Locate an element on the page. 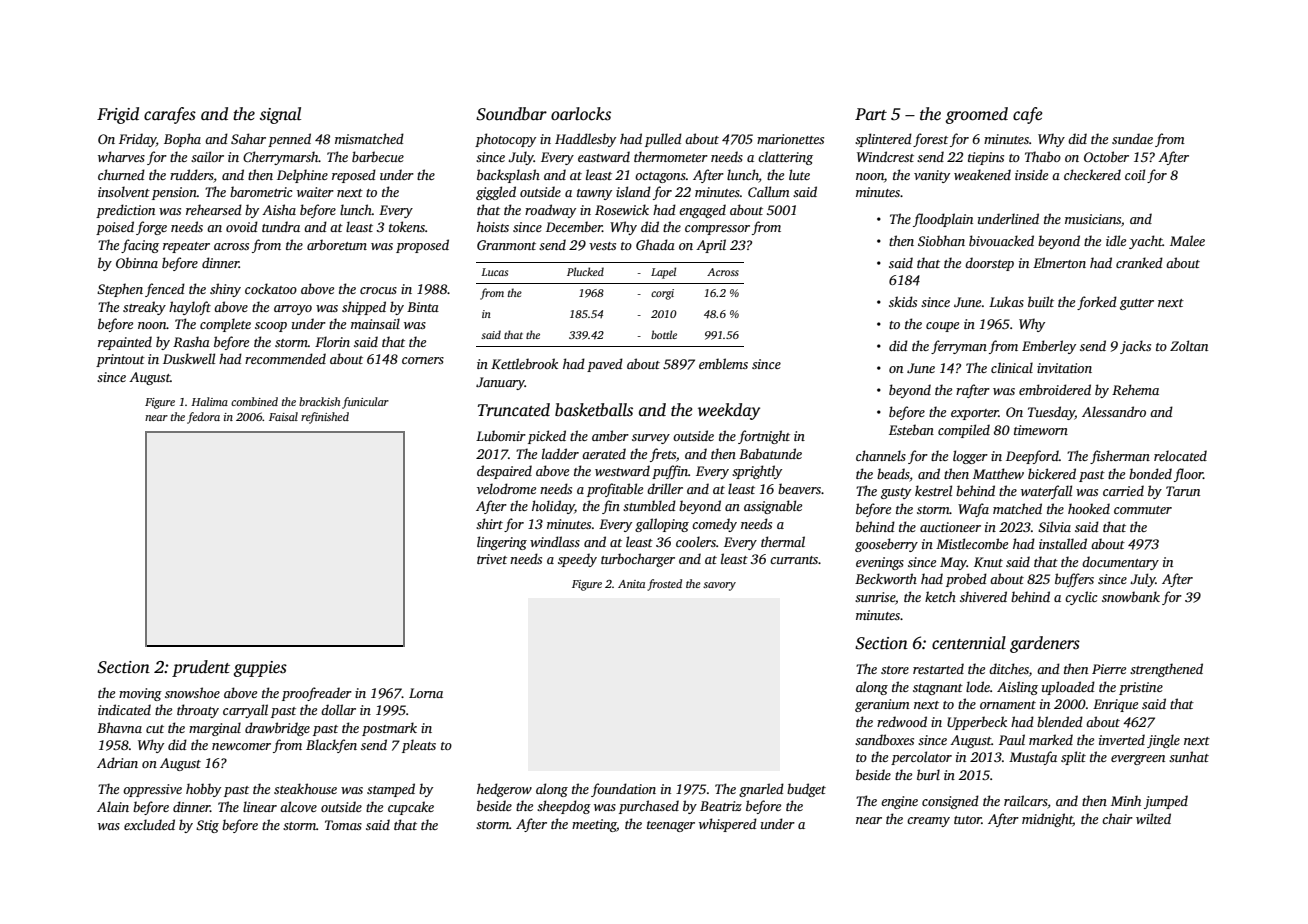 This page has width=1308, height=924. store is located at coordinates (895, 670).
